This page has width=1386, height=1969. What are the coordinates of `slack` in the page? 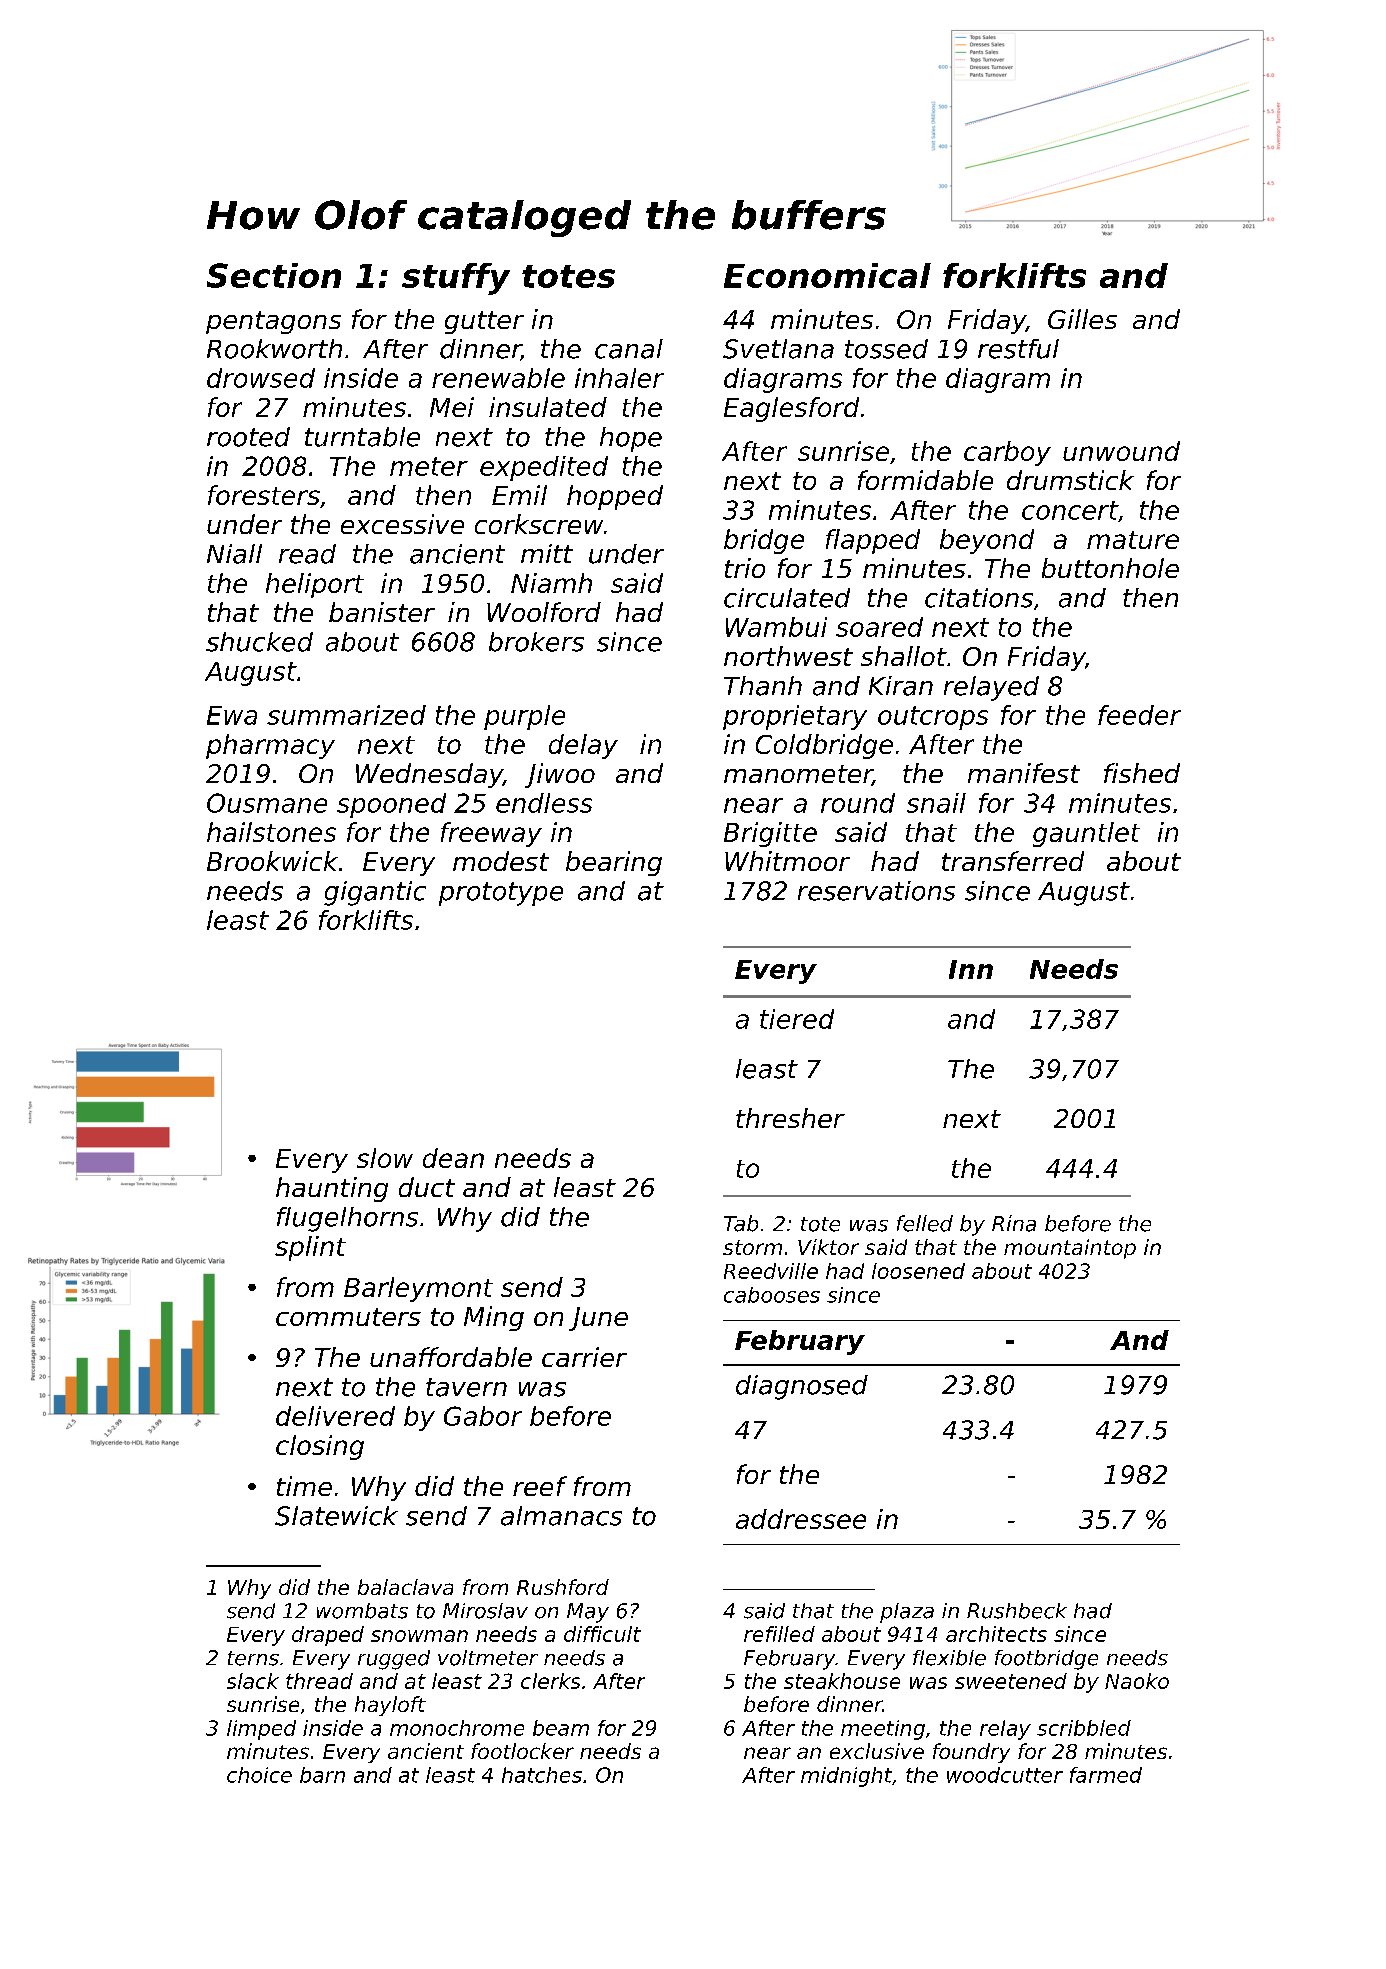 It's located at (253, 1681).
